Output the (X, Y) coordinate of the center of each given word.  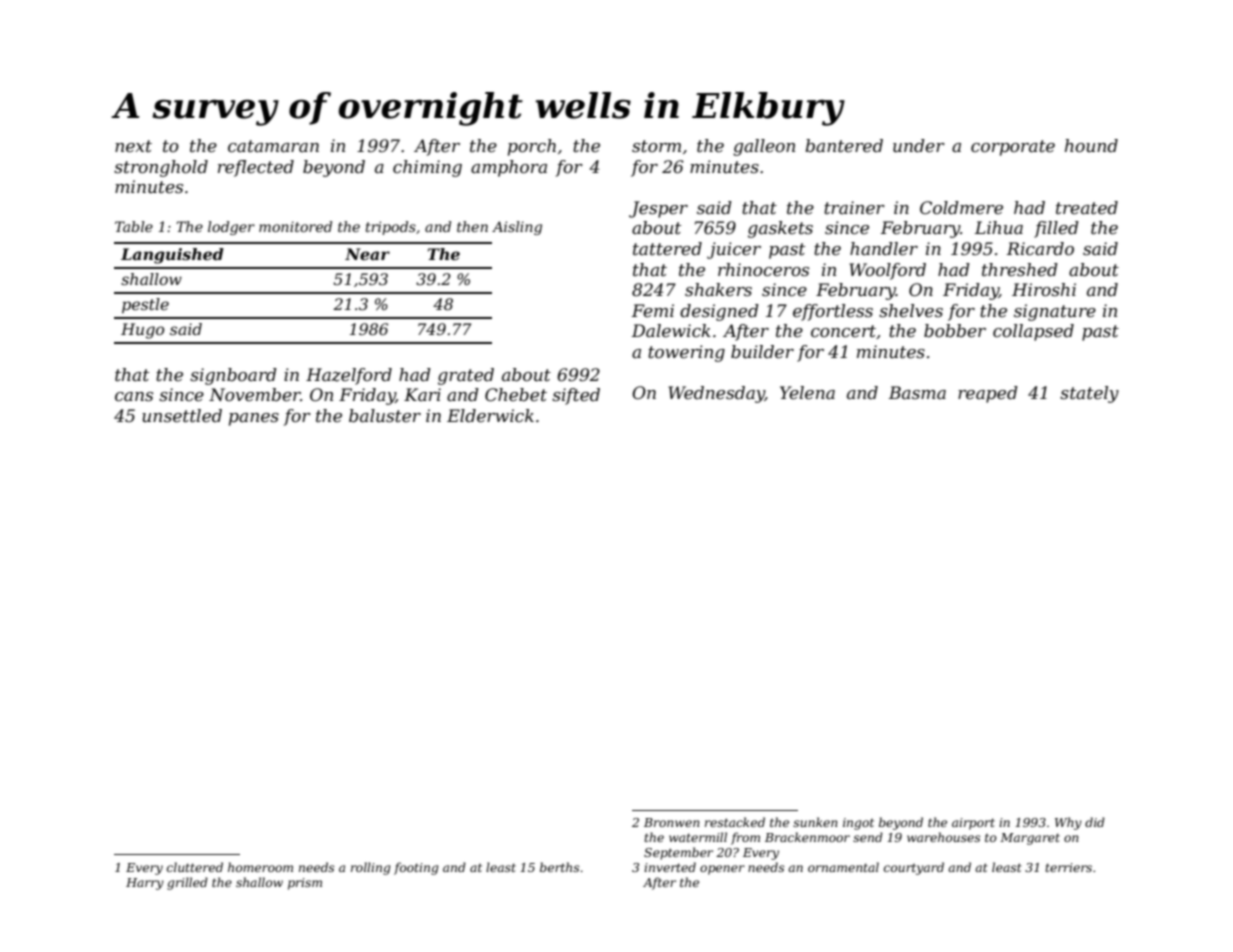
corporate (1013, 148)
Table (134, 226)
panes (254, 419)
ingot (858, 824)
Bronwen (672, 822)
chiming (427, 168)
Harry (145, 884)
